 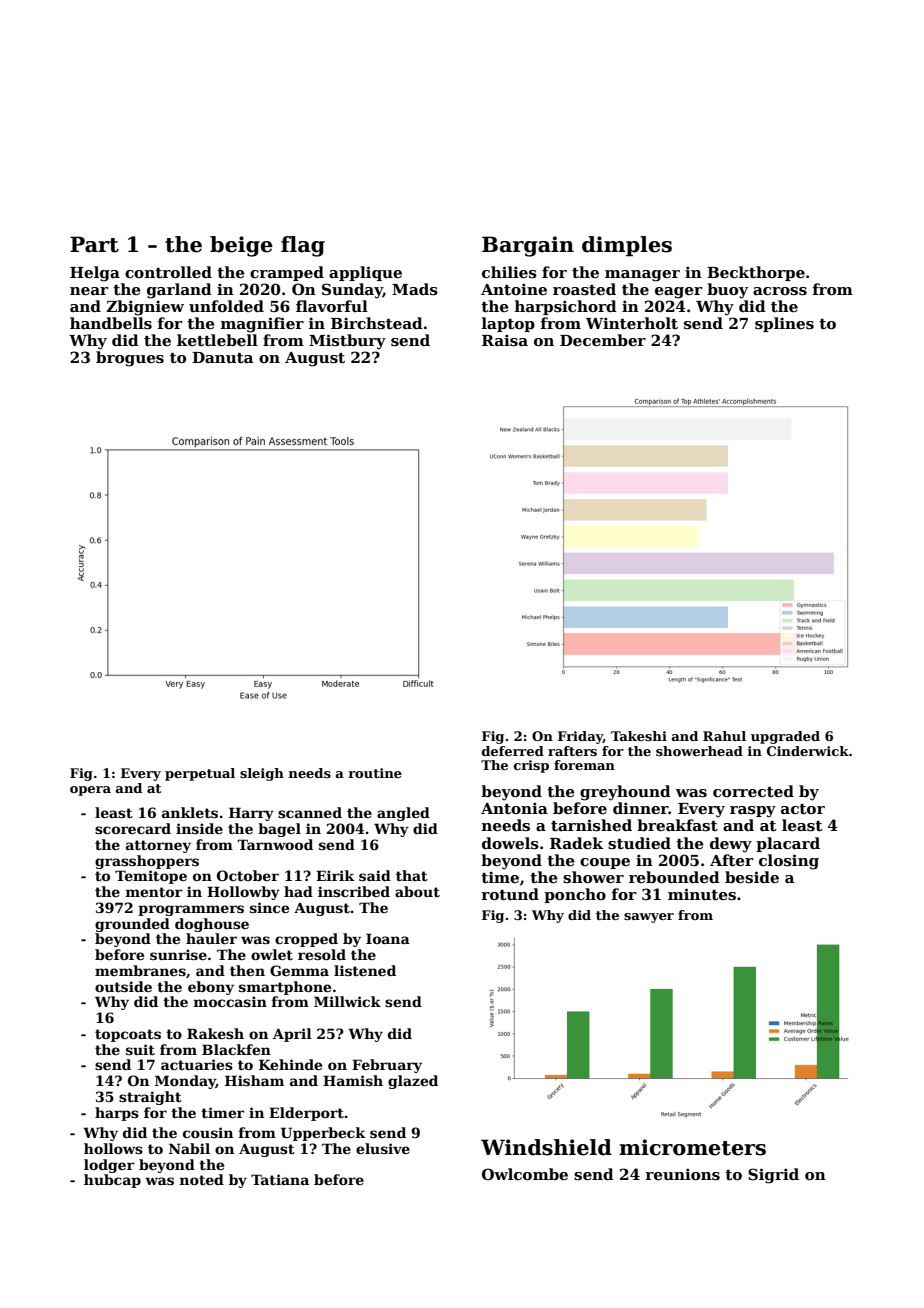 What do you see at coordinates (222, 357) in the screenshot?
I see `Danuta` at bounding box center [222, 357].
